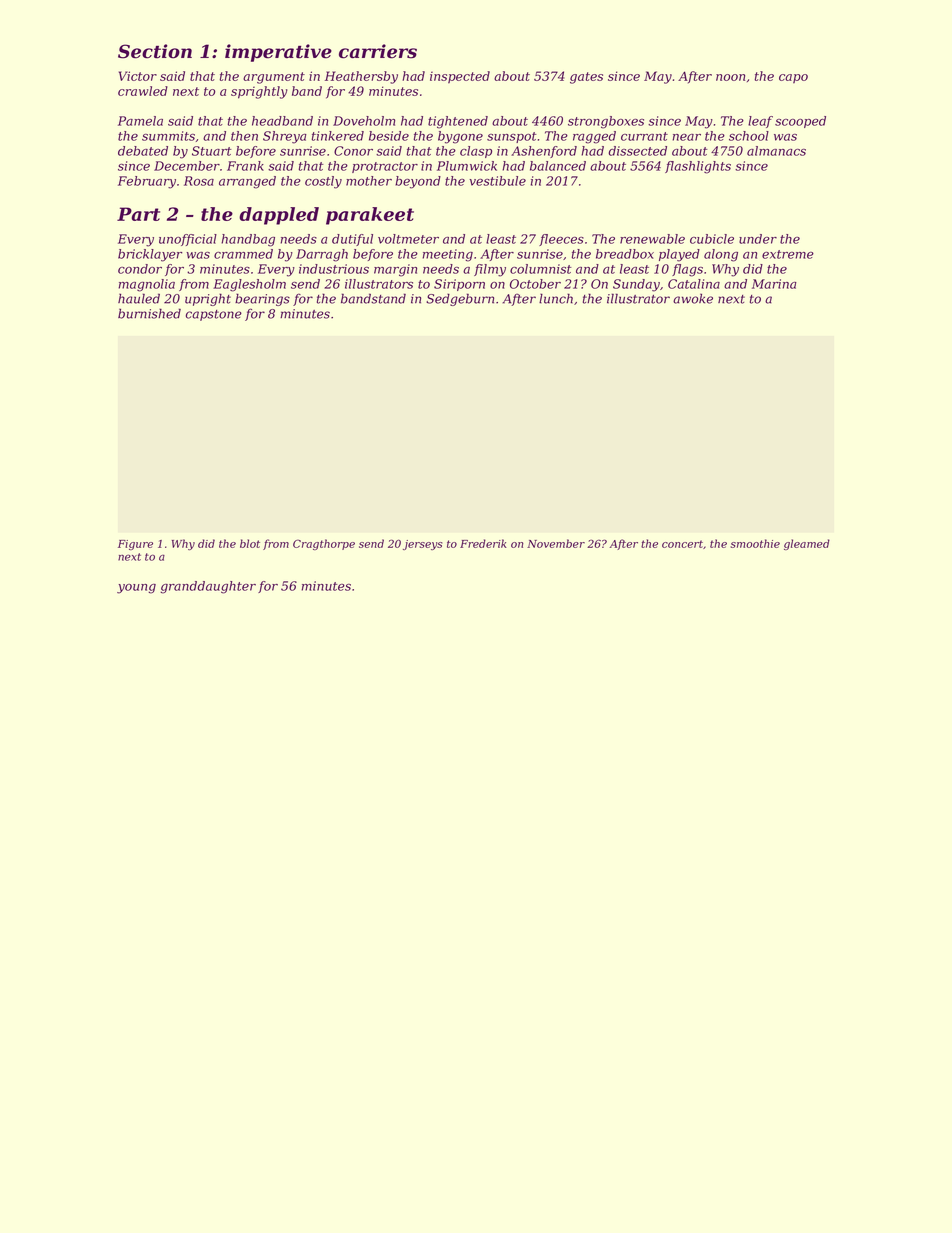 Image resolution: width=952 pixels, height=1233 pixels. Describe the element at coordinates (324, 544) in the screenshot. I see `Cragthorpe` at that location.
